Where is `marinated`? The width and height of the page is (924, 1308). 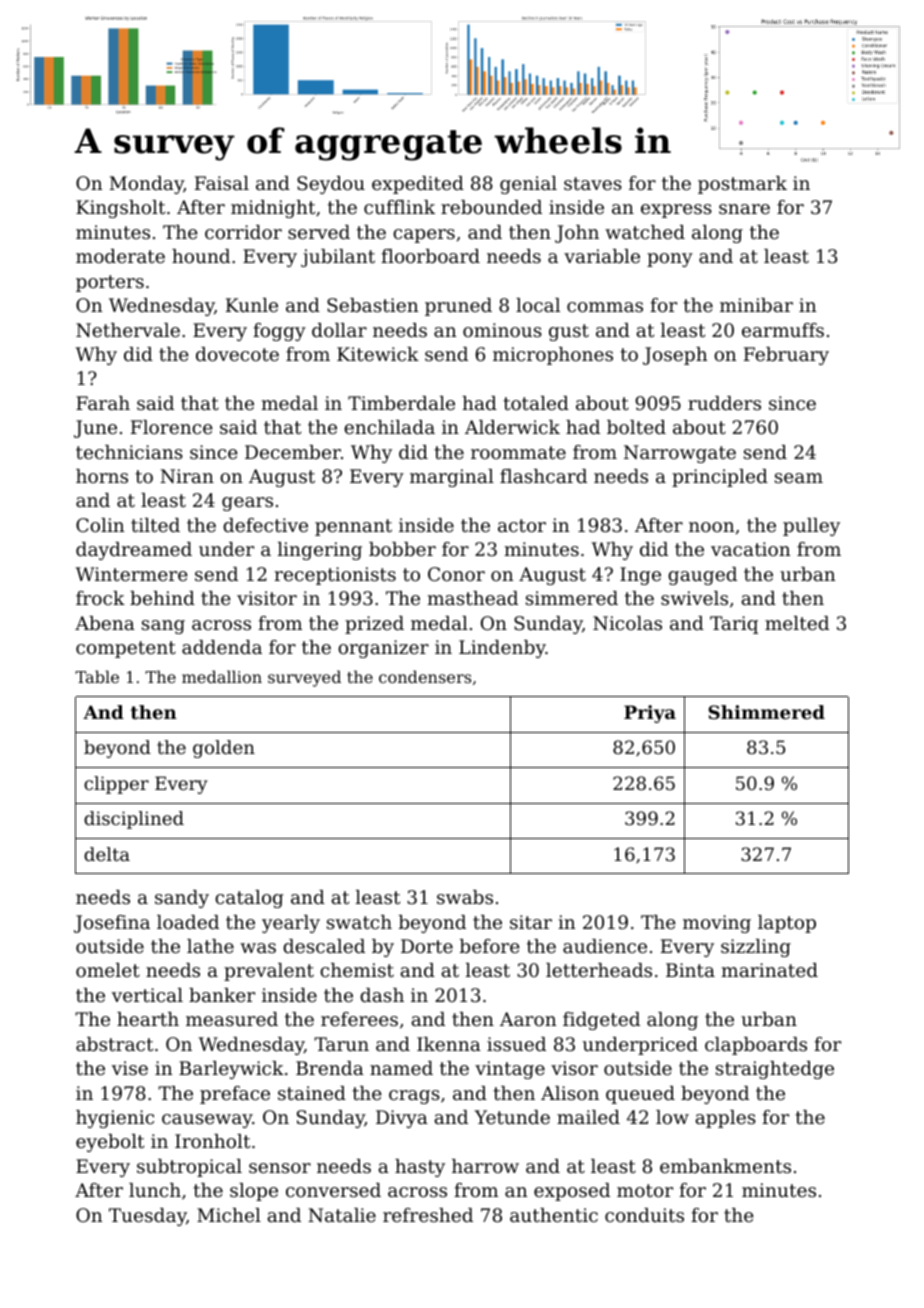 marinated is located at coordinates (770, 970).
